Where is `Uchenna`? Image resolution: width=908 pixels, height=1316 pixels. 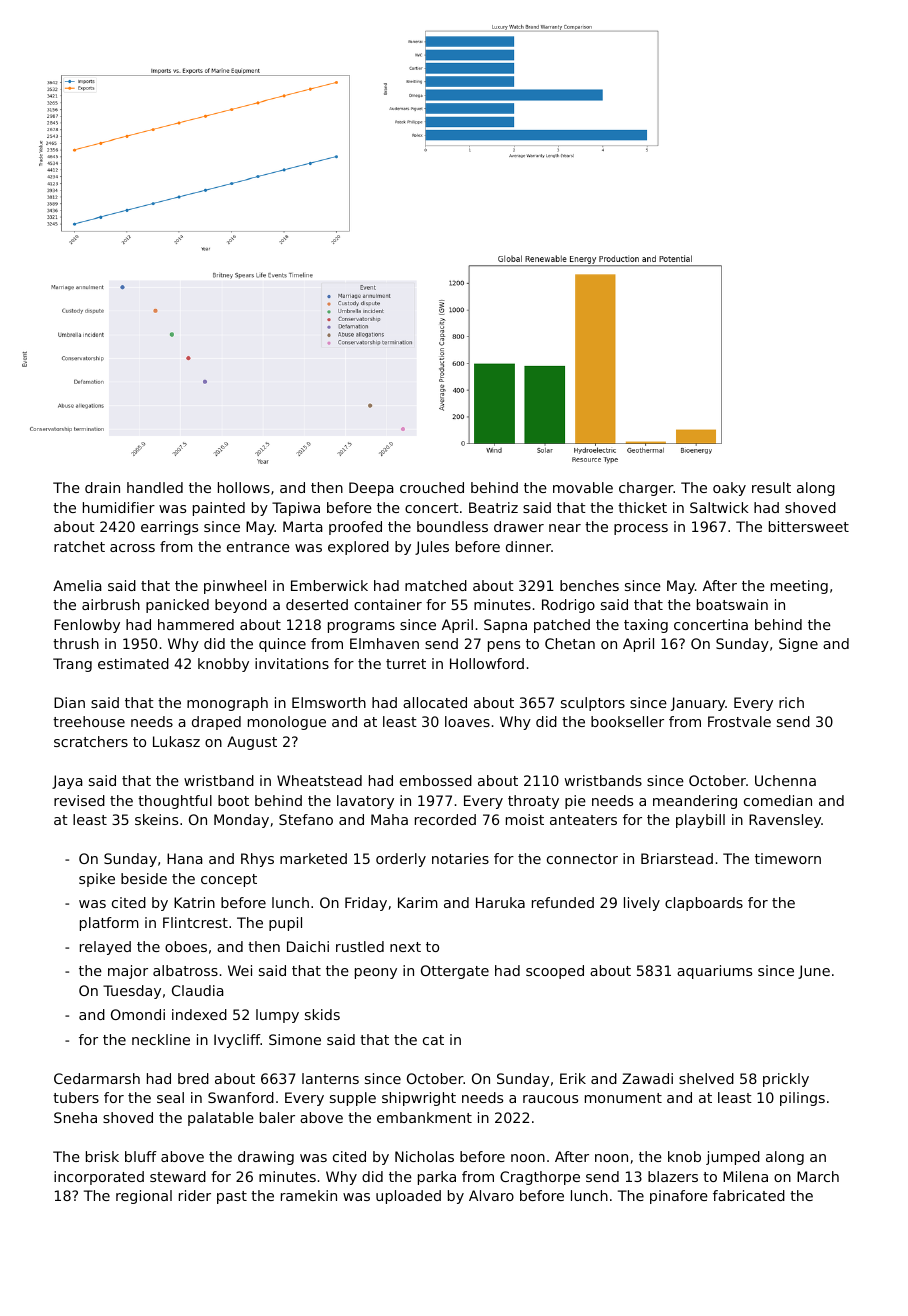
Uchenna is located at coordinates (785, 780).
